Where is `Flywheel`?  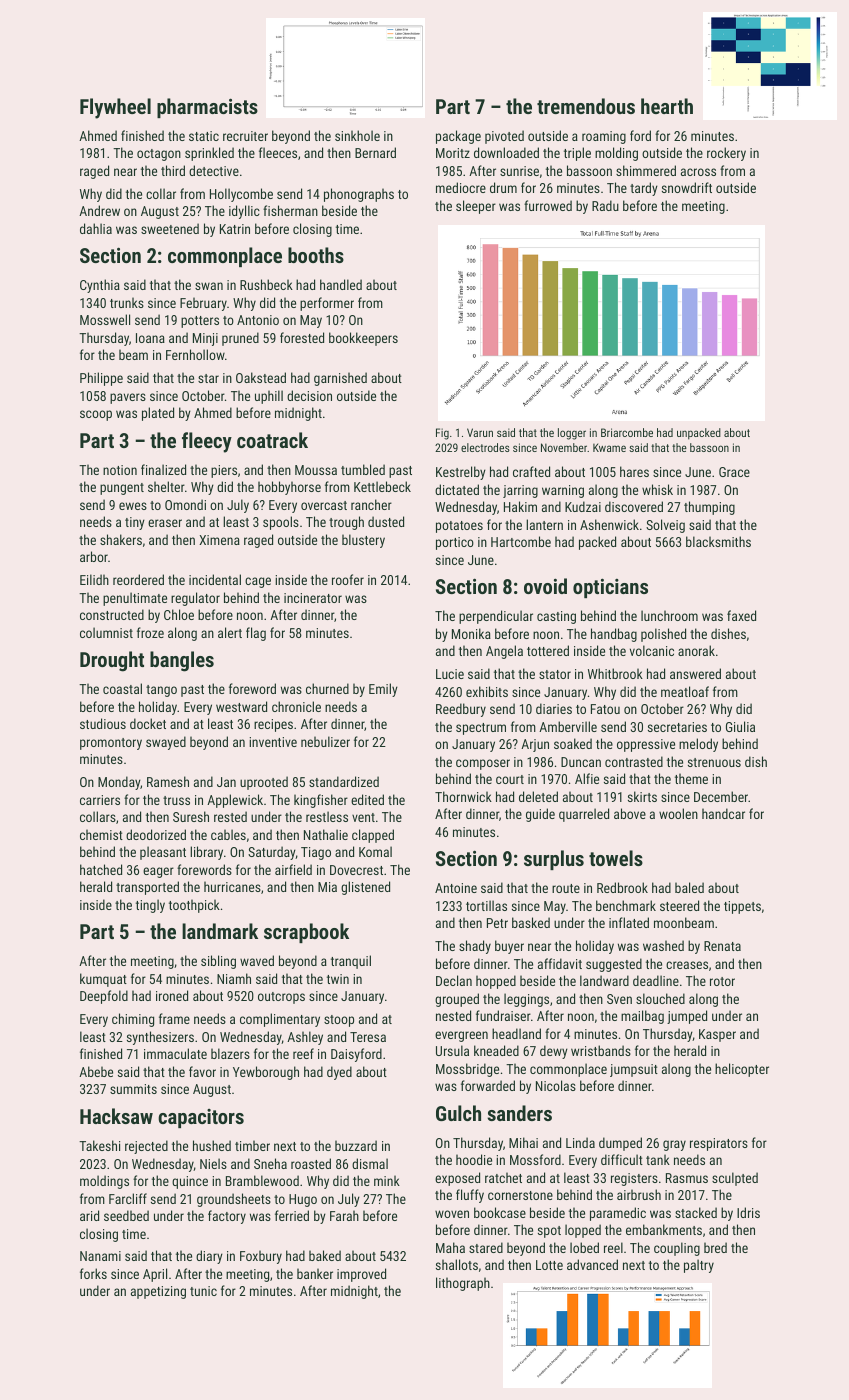 Flywheel is located at coordinates (115, 108).
